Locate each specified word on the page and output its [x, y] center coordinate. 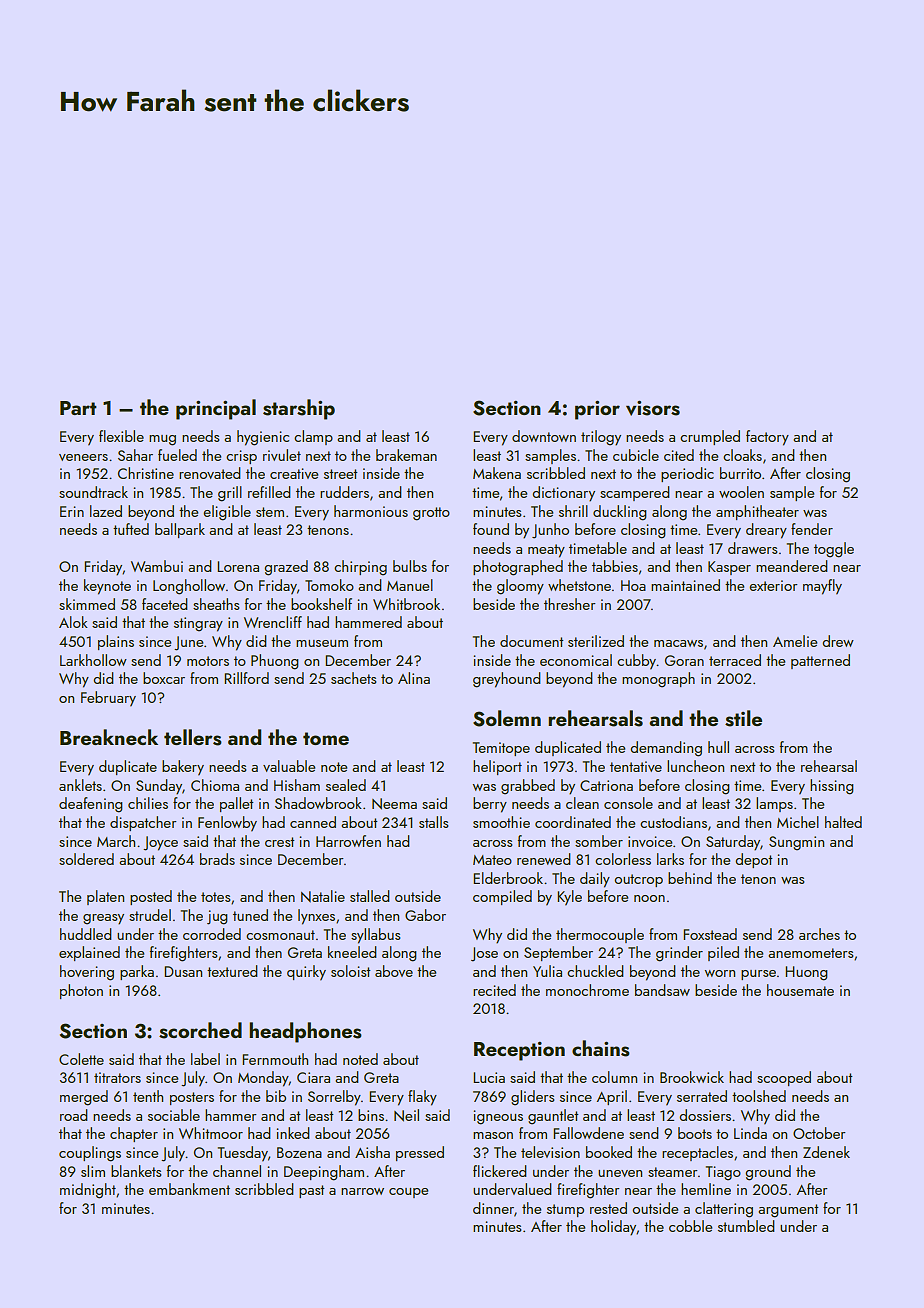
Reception [519, 1051]
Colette [81, 1059]
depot [753, 860]
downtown [544, 436]
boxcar [164, 678]
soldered [86, 859]
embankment [189, 1189]
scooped [784, 1078]
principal [216, 409]
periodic [687, 474]
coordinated [573, 822]
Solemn [507, 718]
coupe [408, 1193]
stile [743, 718]
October [819, 1133]
